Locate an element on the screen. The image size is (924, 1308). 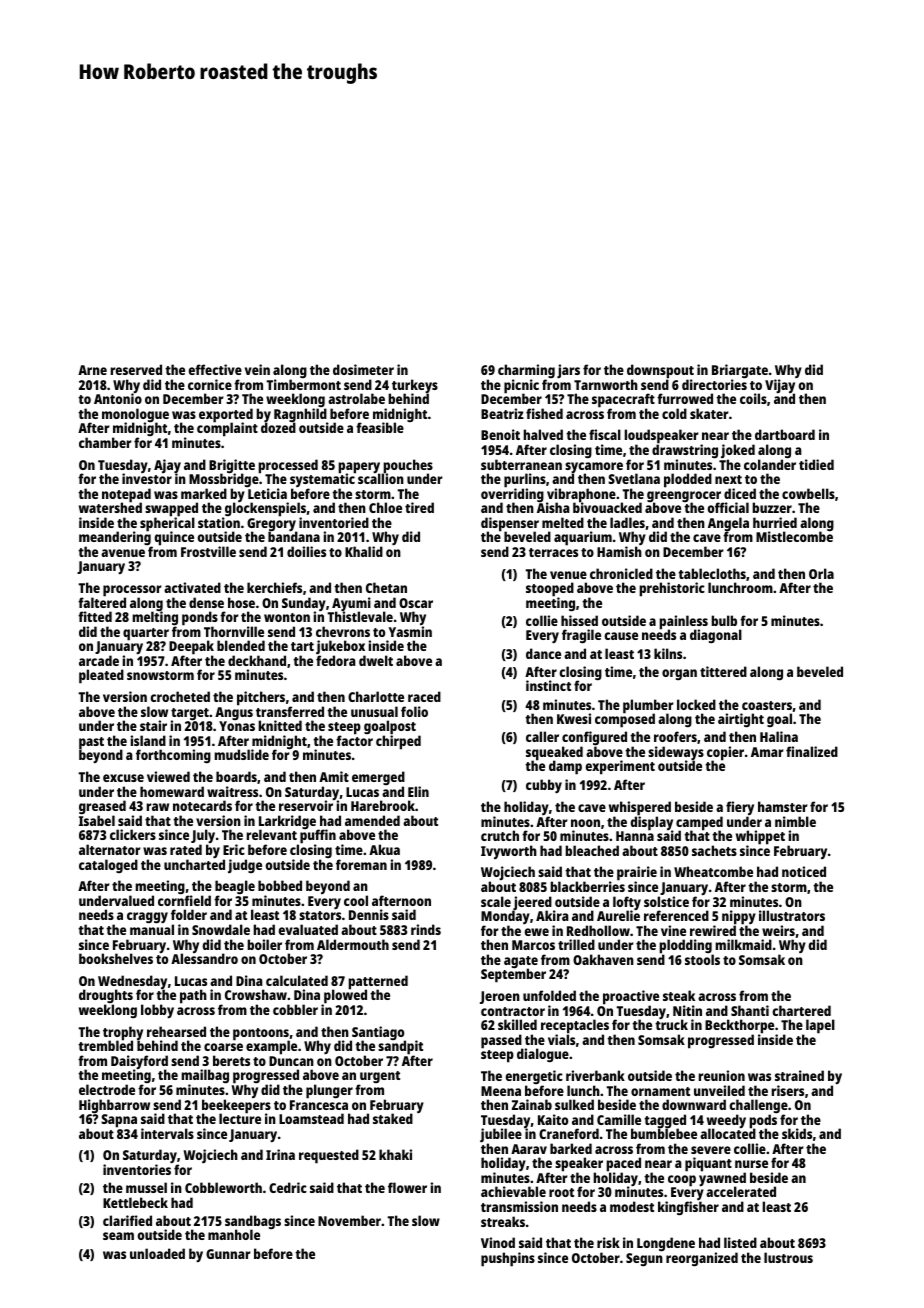
Gunnar is located at coordinates (228, 1254).
